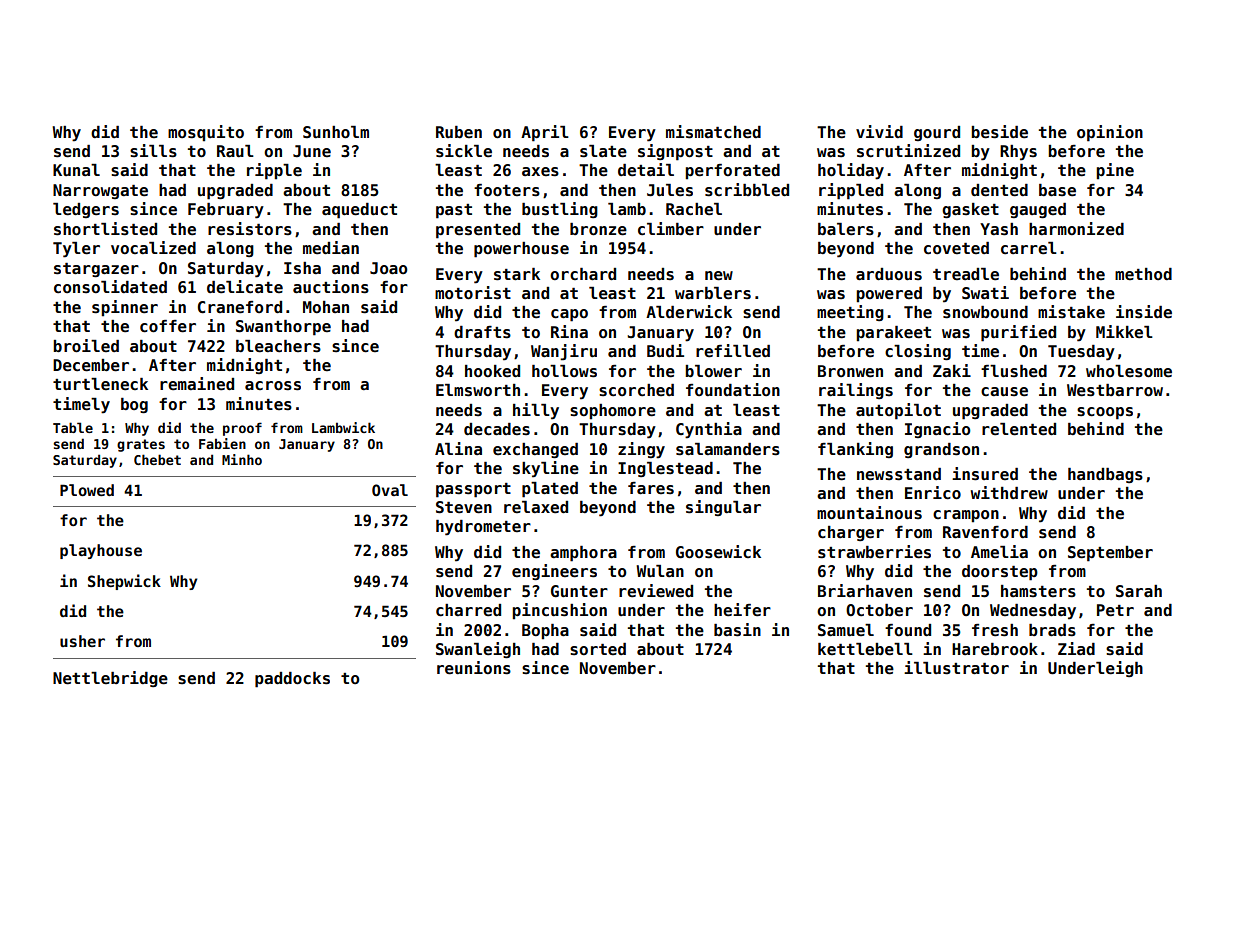 The image size is (1233, 952). I want to click on paddocks, so click(292, 680).
